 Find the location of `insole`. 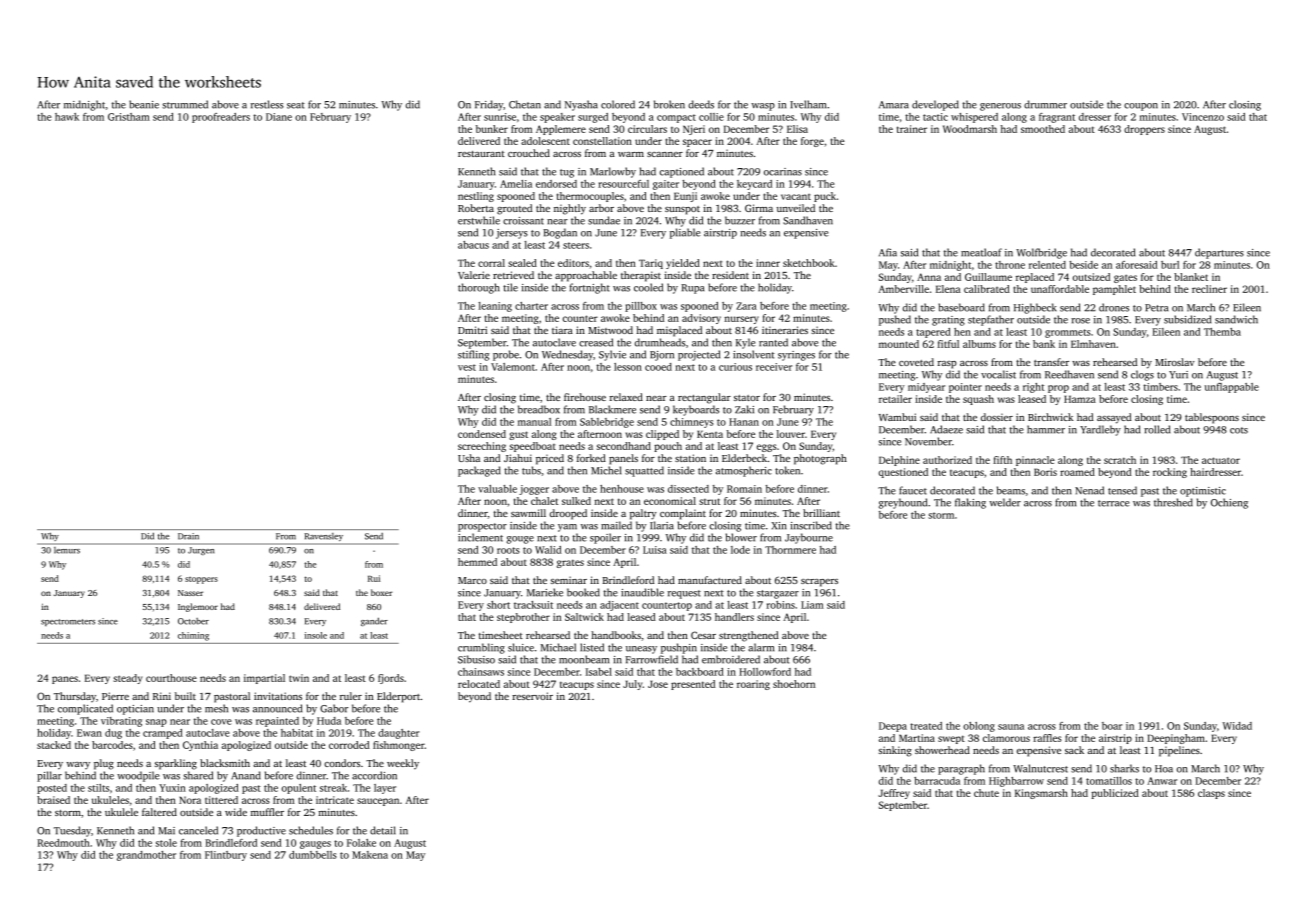

insole is located at coordinates (316, 635).
